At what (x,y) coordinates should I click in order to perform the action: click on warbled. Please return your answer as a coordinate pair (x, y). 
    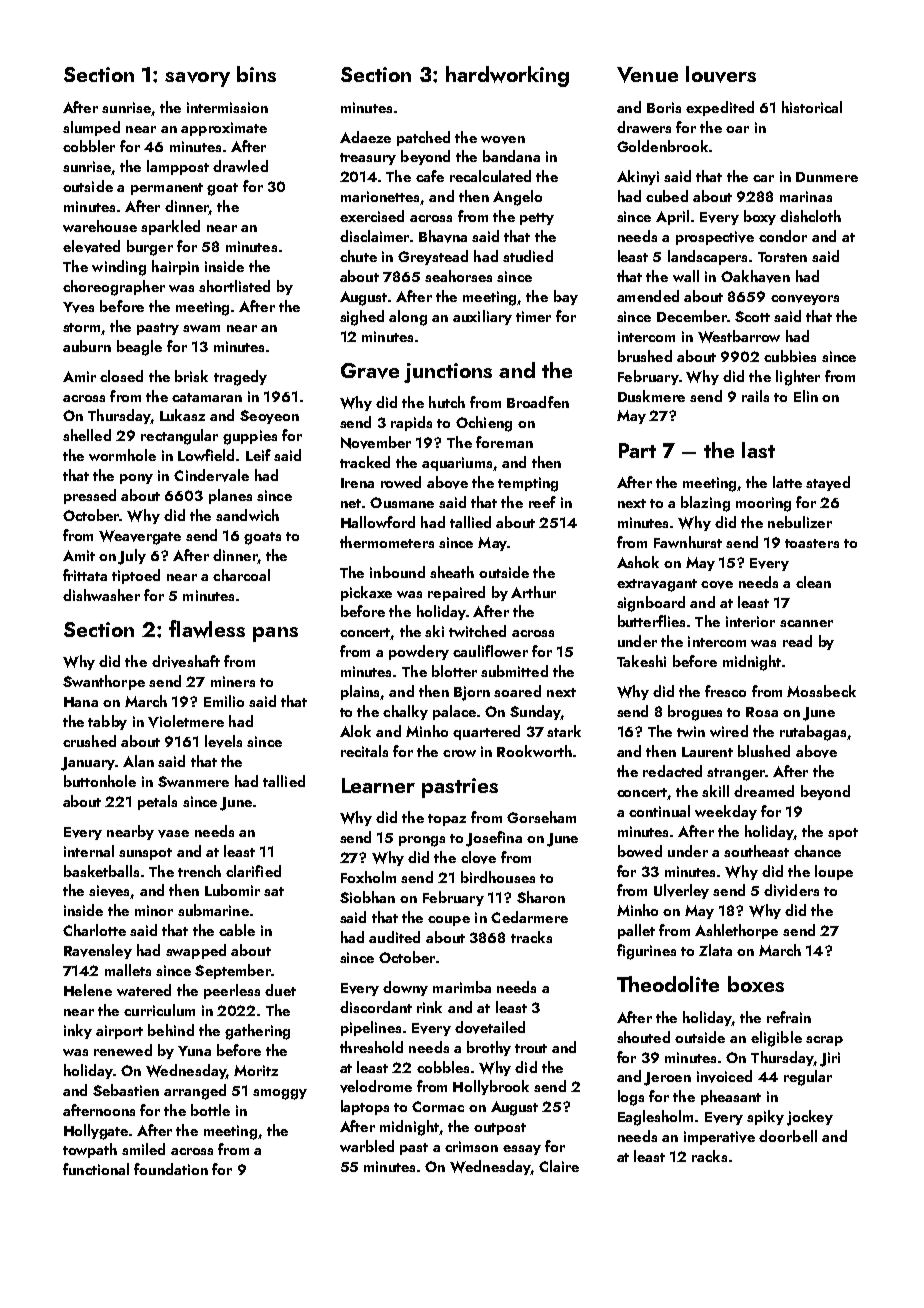
    Looking at the image, I should click on (367, 1146).
